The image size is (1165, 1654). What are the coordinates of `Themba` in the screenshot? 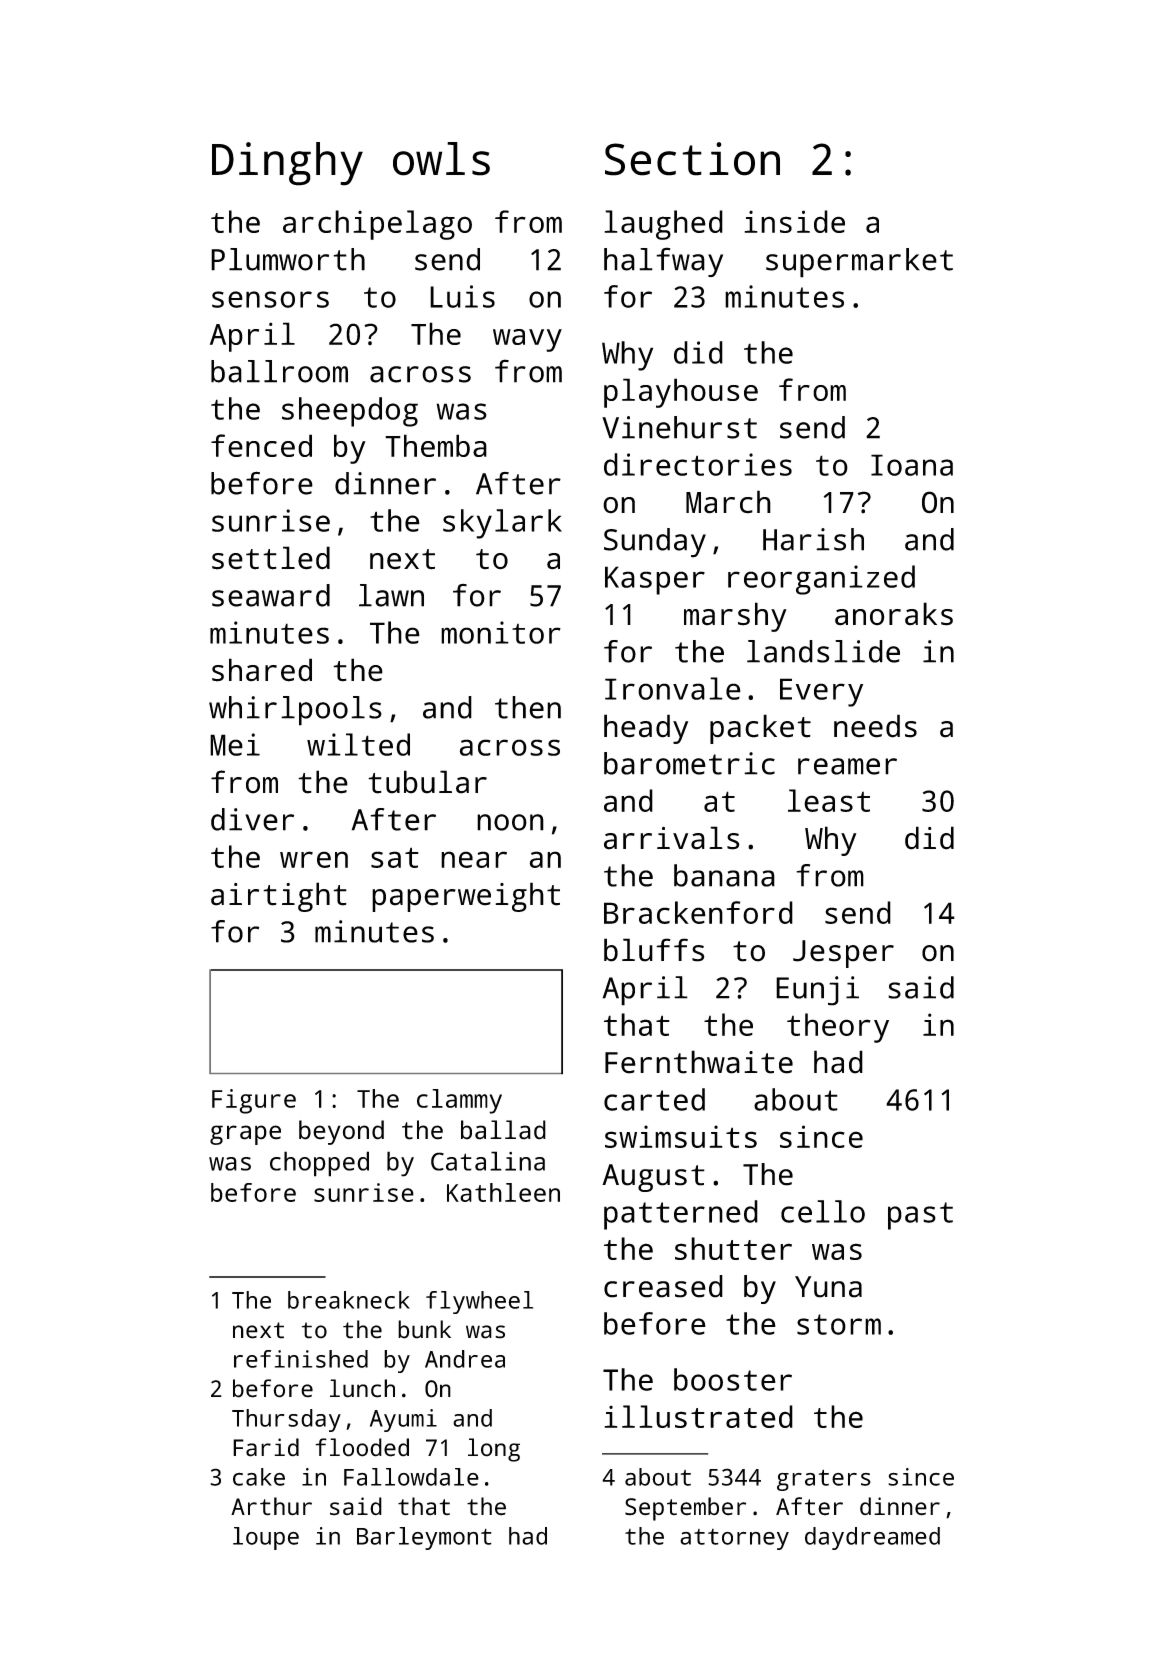 It's located at (436, 445).
